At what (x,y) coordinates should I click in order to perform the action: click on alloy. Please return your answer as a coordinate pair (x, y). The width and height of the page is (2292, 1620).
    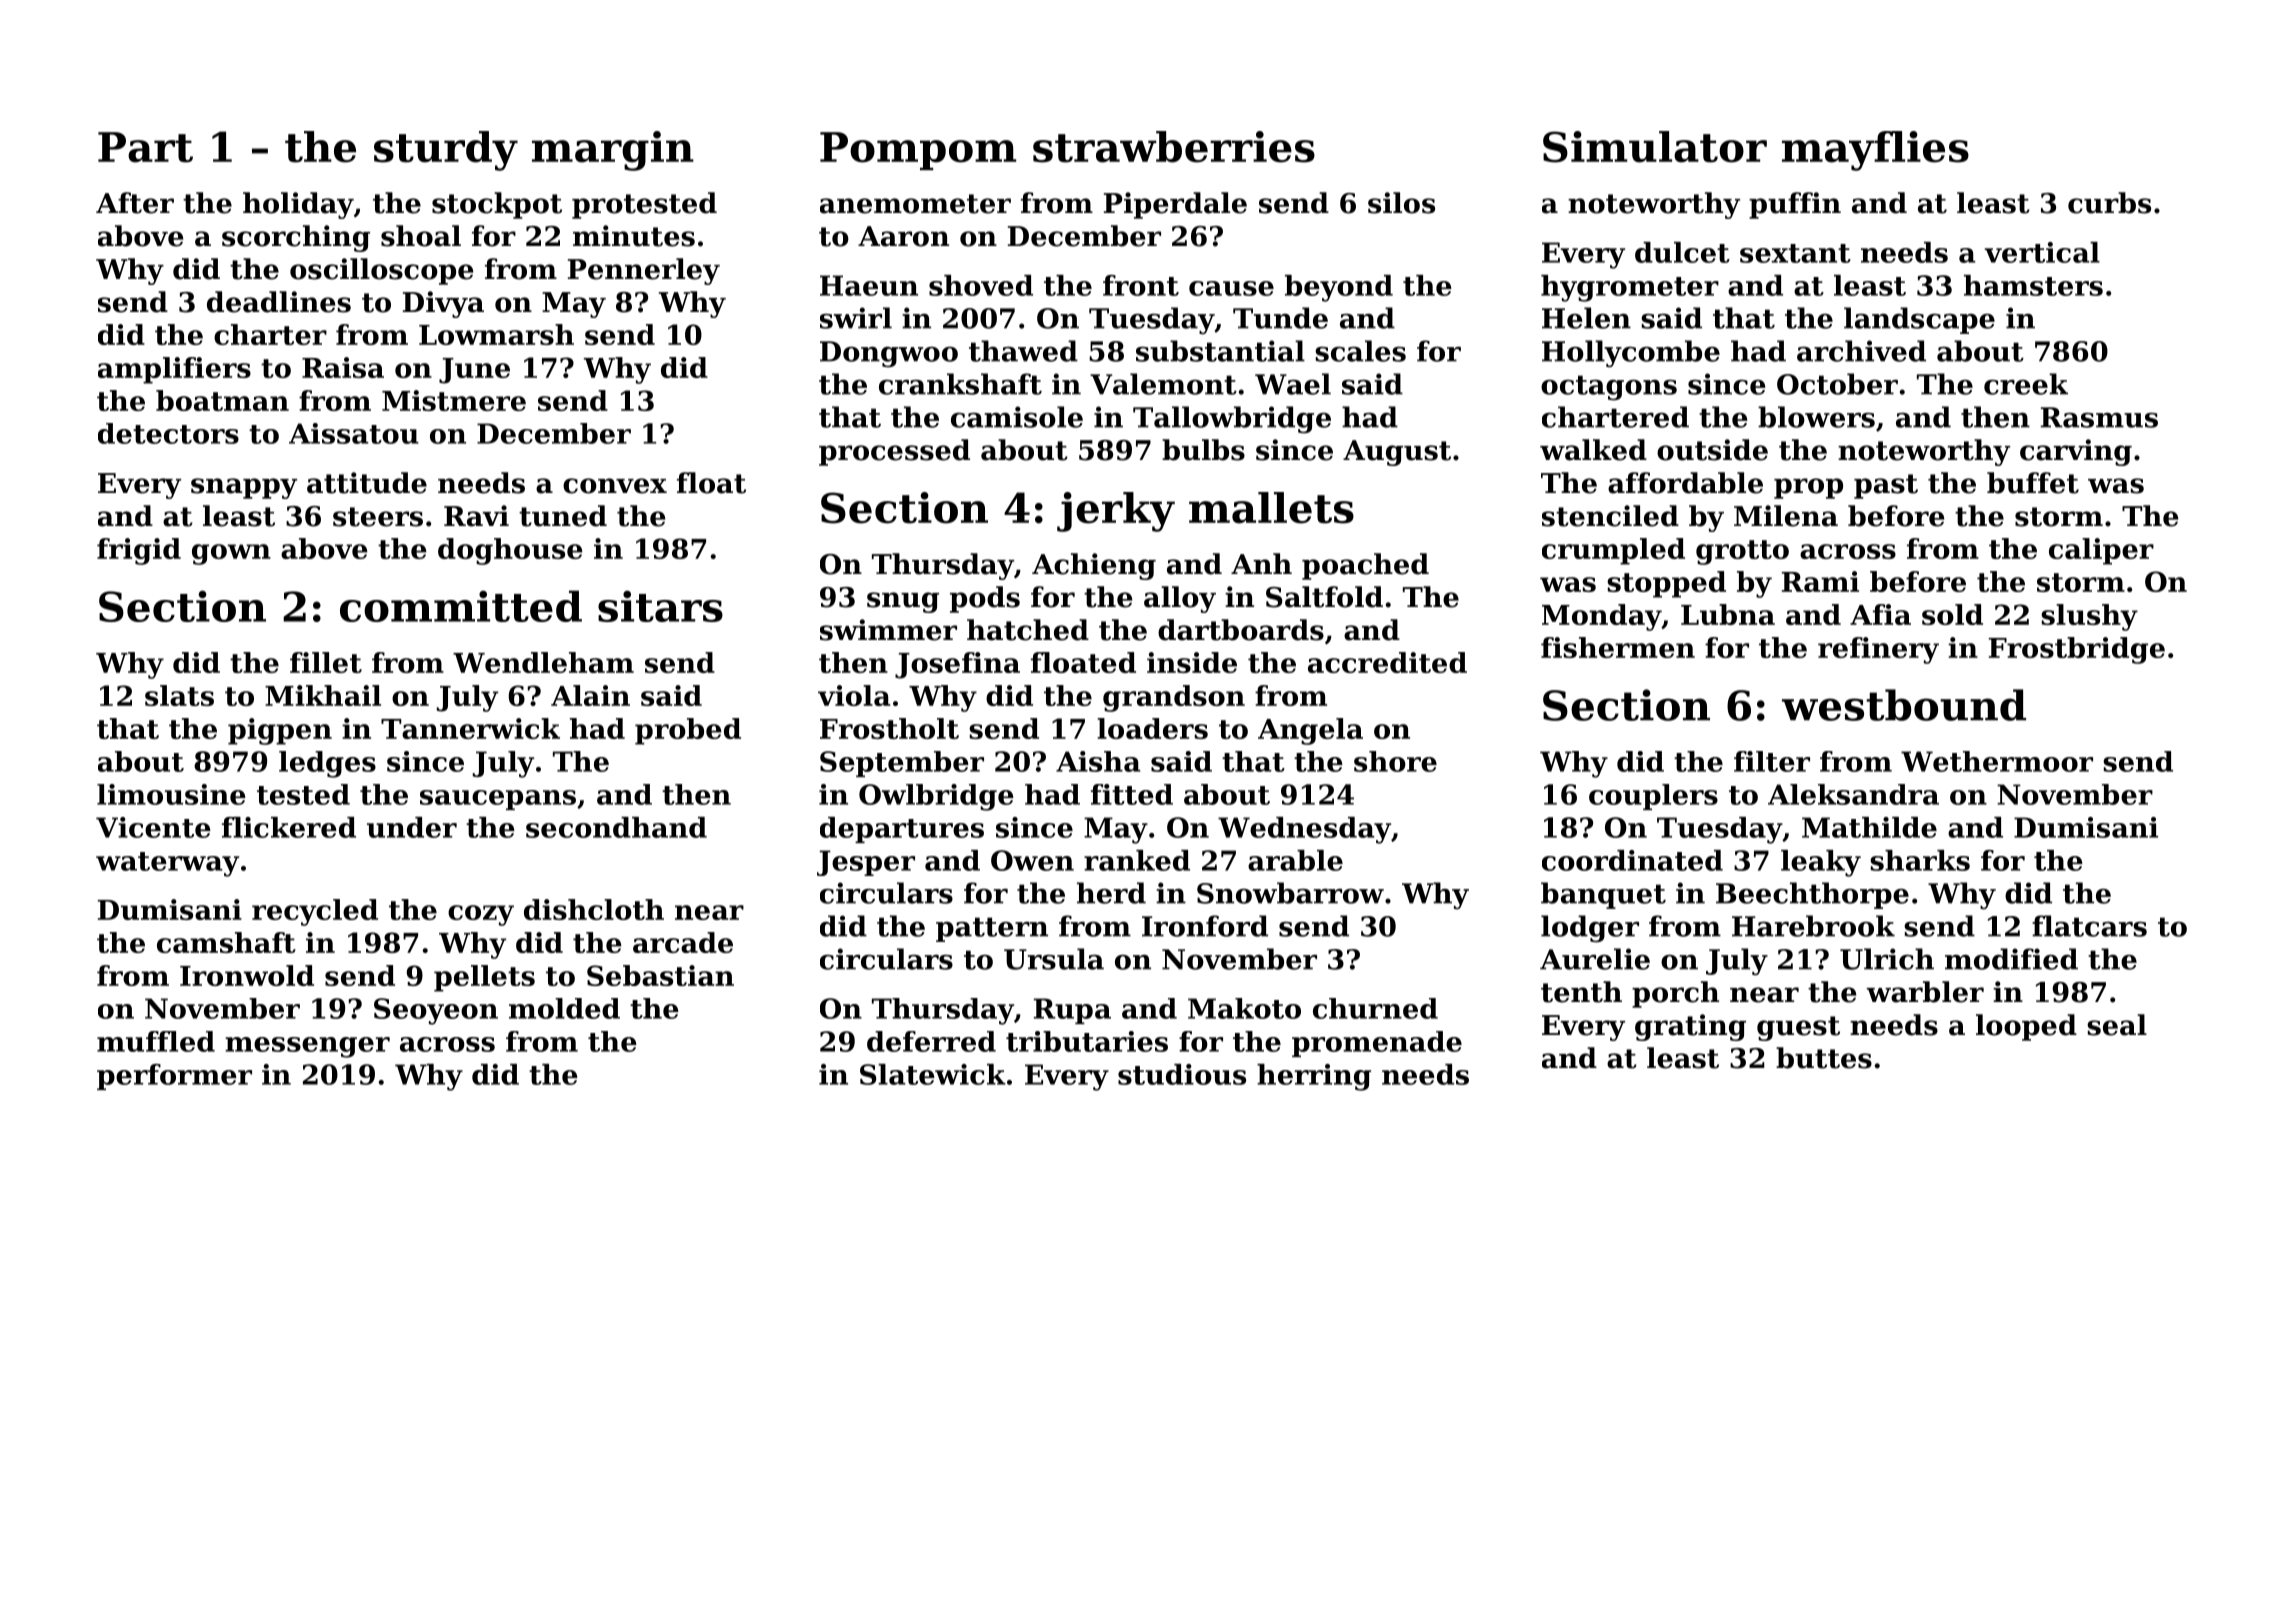
    Looking at the image, I should click on (1180, 599).
